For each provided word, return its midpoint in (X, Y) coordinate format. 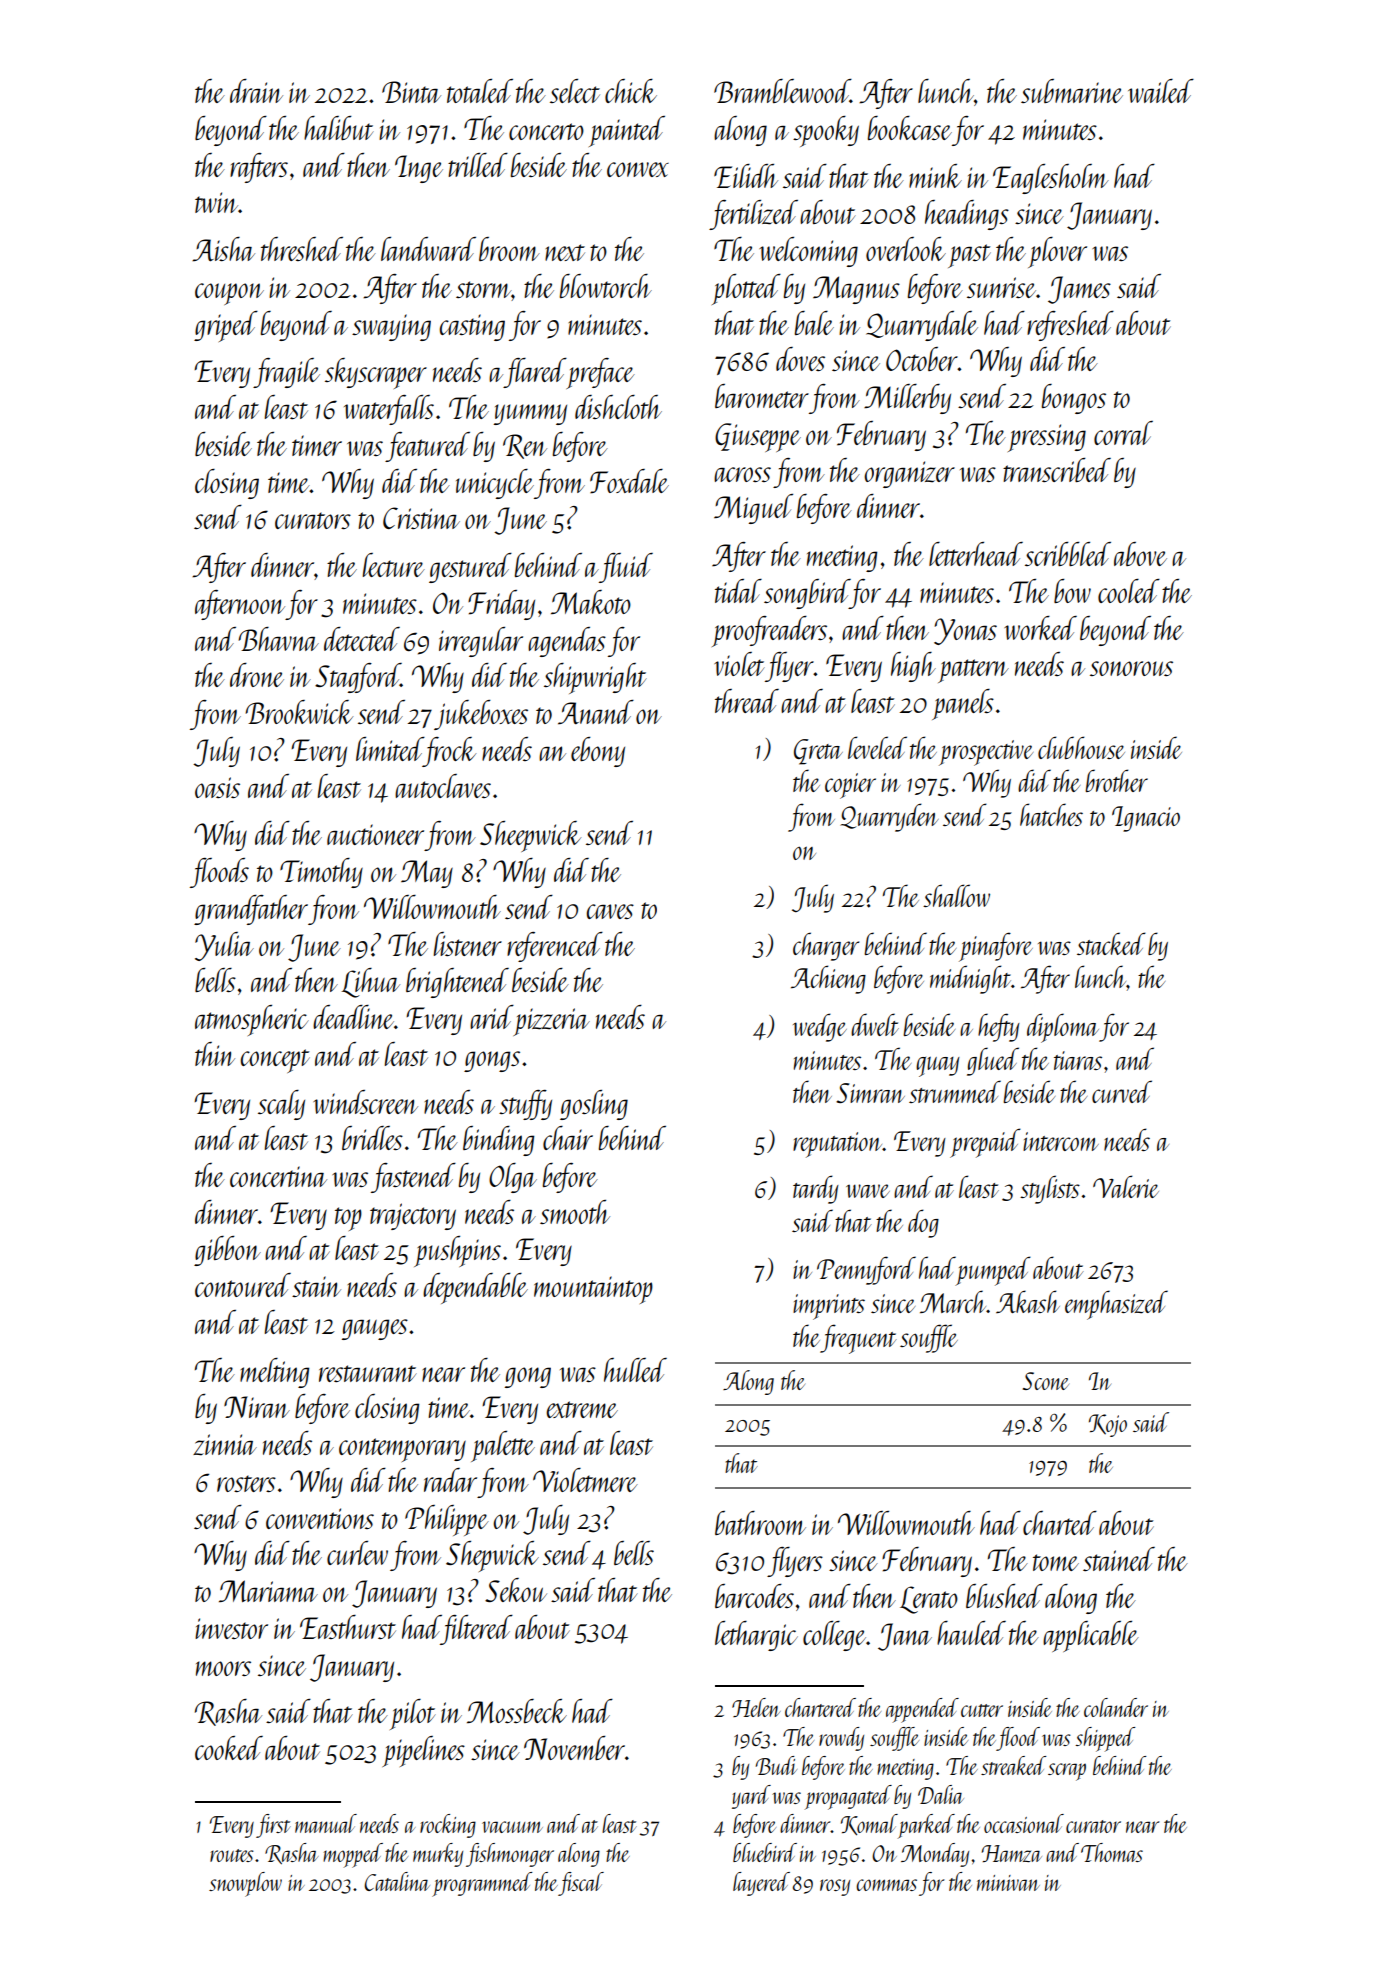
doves (800, 359)
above (1140, 554)
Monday (935, 1855)
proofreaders (769, 631)
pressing (1047, 438)
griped (226, 326)
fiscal (581, 1884)
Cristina (421, 518)
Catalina (397, 1881)
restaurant (368, 1373)
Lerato (929, 1600)
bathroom (760, 1523)
